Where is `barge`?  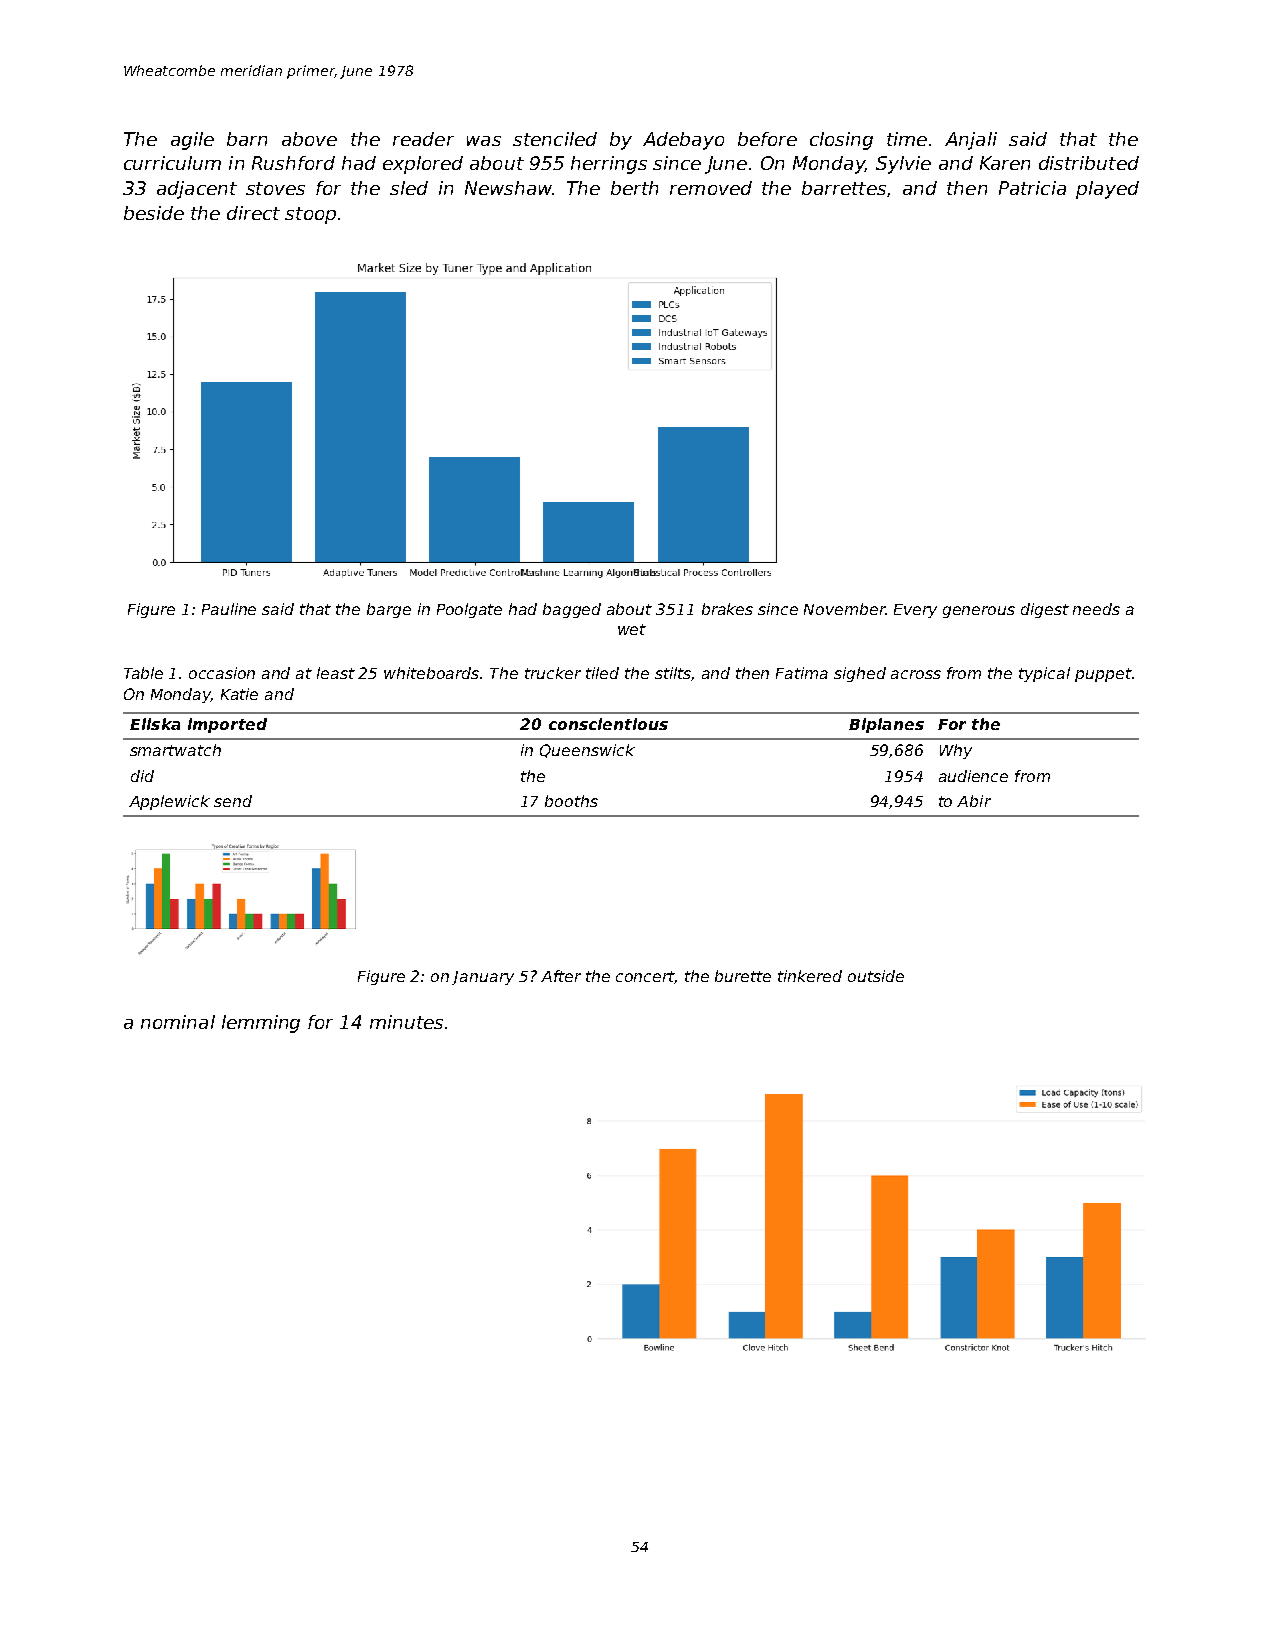 barge is located at coordinates (389, 610).
